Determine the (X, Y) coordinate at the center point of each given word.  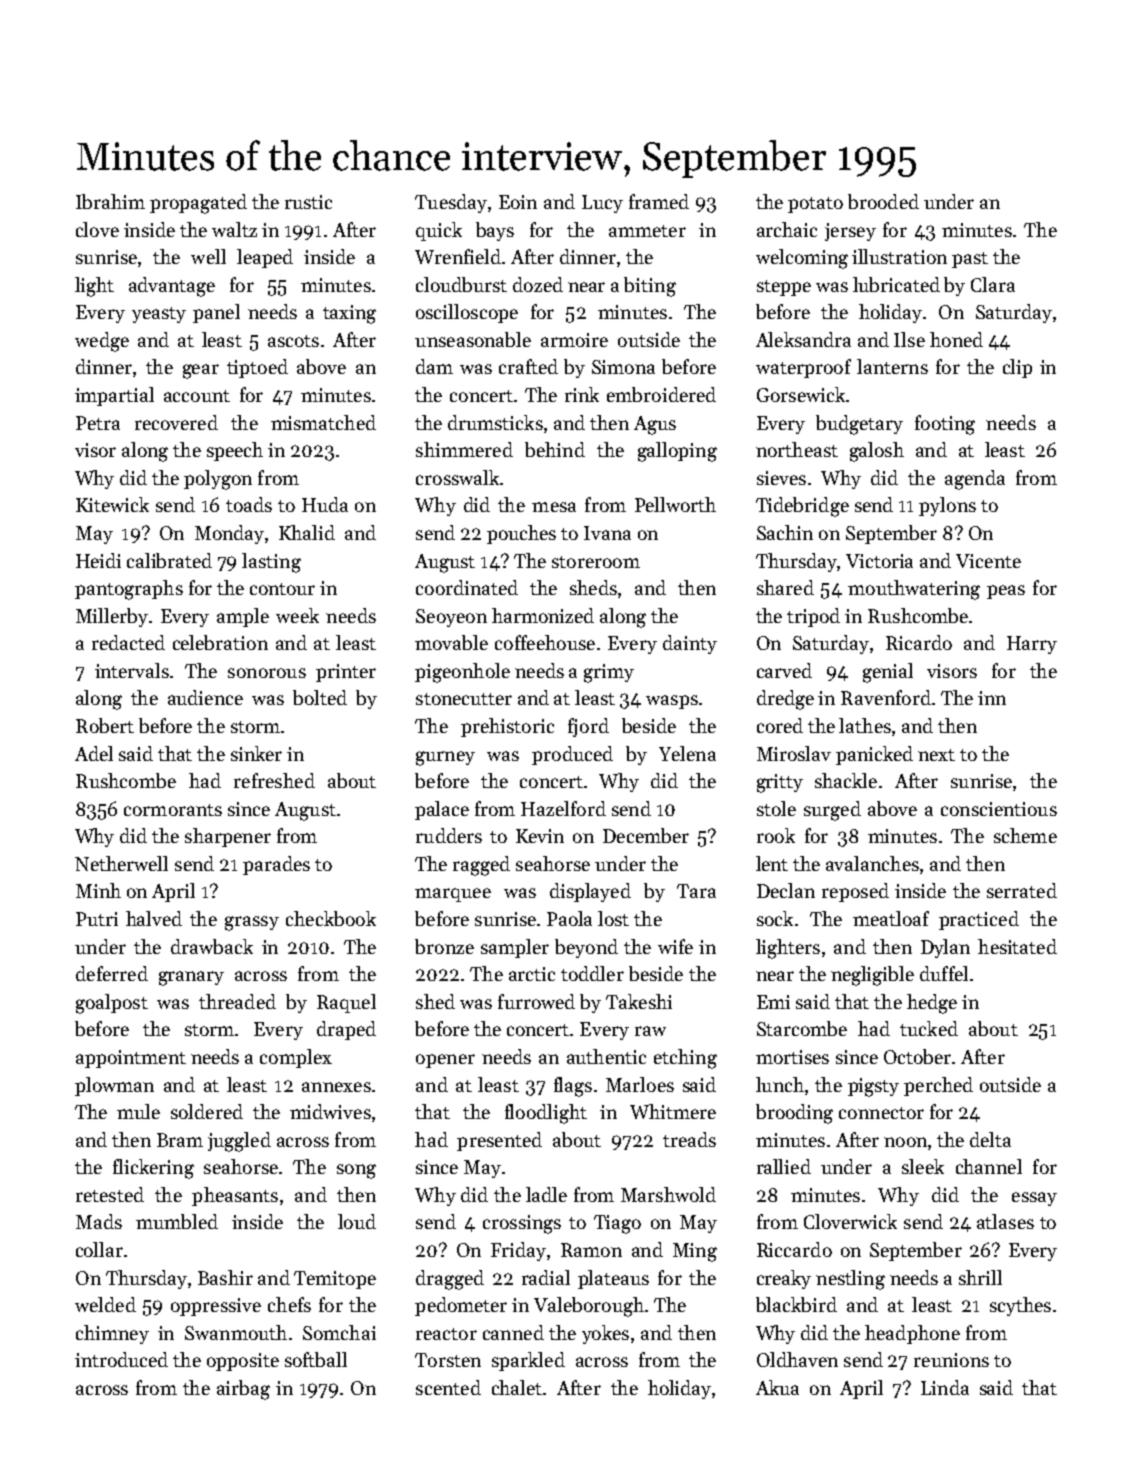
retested (110, 1194)
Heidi (98, 560)
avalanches (872, 863)
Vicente (988, 561)
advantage (172, 287)
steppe (784, 288)
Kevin (540, 836)
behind (555, 449)
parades (276, 865)
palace (442, 810)
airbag (243, 1390)
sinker (256, 753)
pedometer (461, 1306)
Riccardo (794, 1249)
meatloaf (891, 918)
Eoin (518, 202)
